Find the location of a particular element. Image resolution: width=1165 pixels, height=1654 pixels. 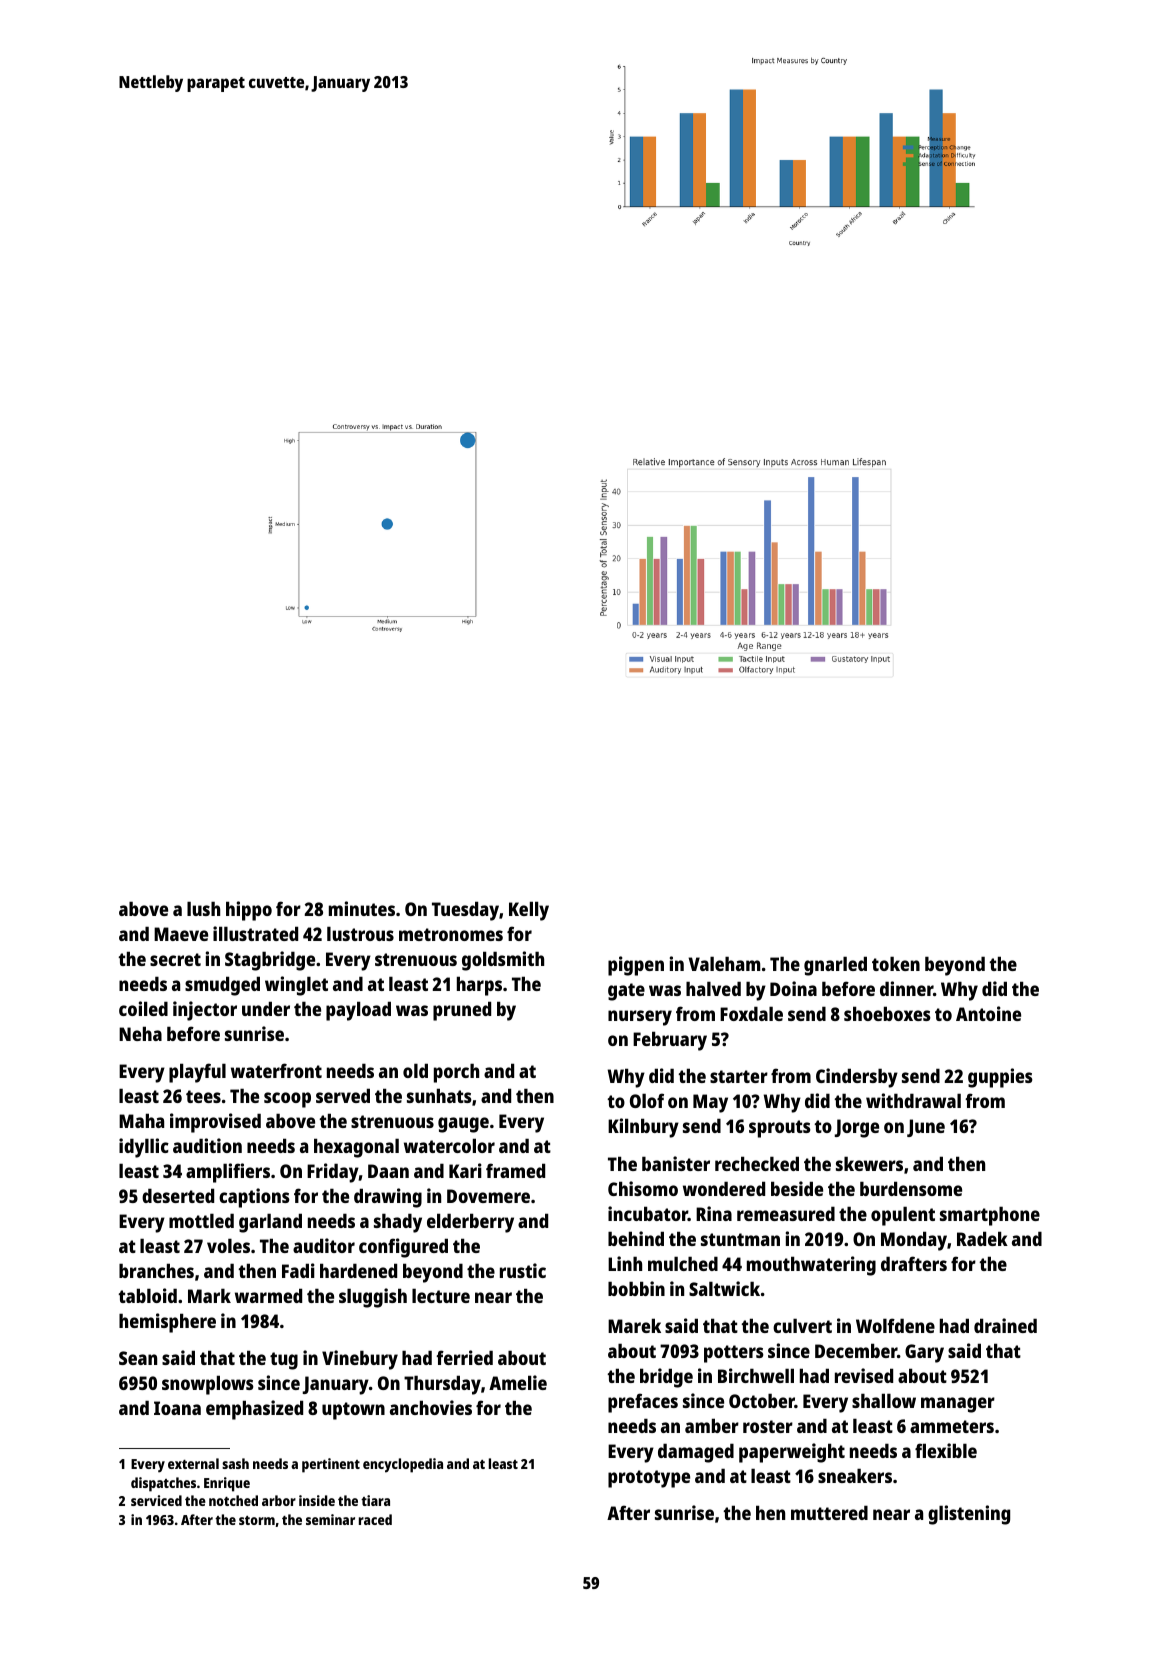

Daan is located at coordinates (388, 1171).
